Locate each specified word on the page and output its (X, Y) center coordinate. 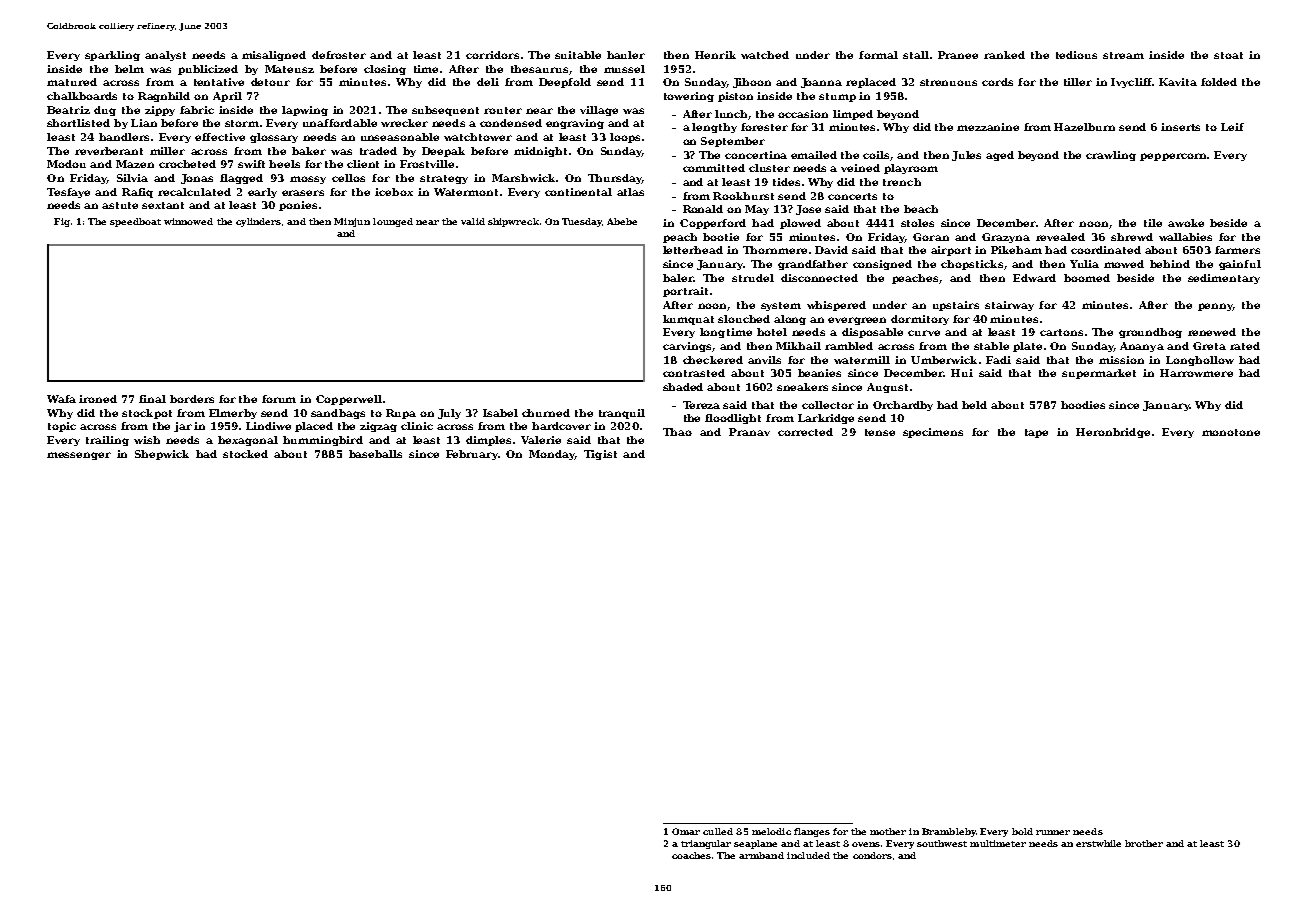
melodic (771, 831)
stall (916, 55)
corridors (492, 55)
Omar (686, 831)
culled (718, 831)
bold (1022, 831)
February (472, 455)
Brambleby (949, 832)
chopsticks (972, 265)
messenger (79, 456)
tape (1036, 433)
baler (678, 278)
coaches (691, 855)
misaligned (274, 56)
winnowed (188, 221)
